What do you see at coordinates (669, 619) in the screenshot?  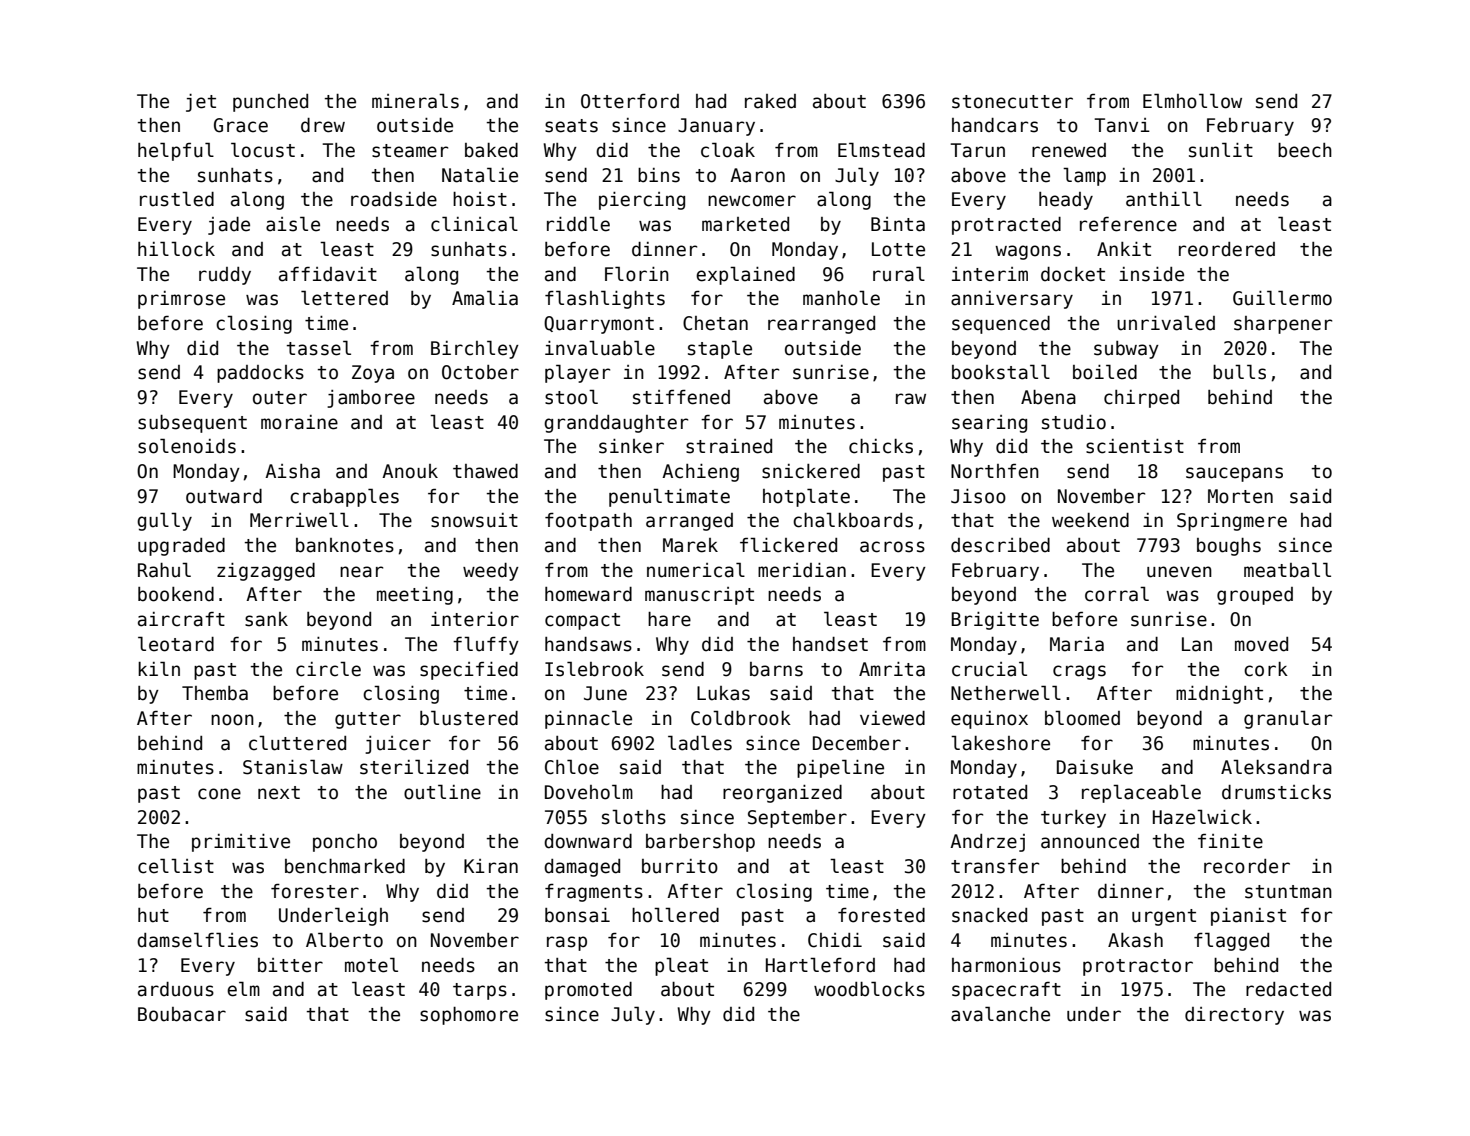 I see `hare` at bounding box center [669, 619].
